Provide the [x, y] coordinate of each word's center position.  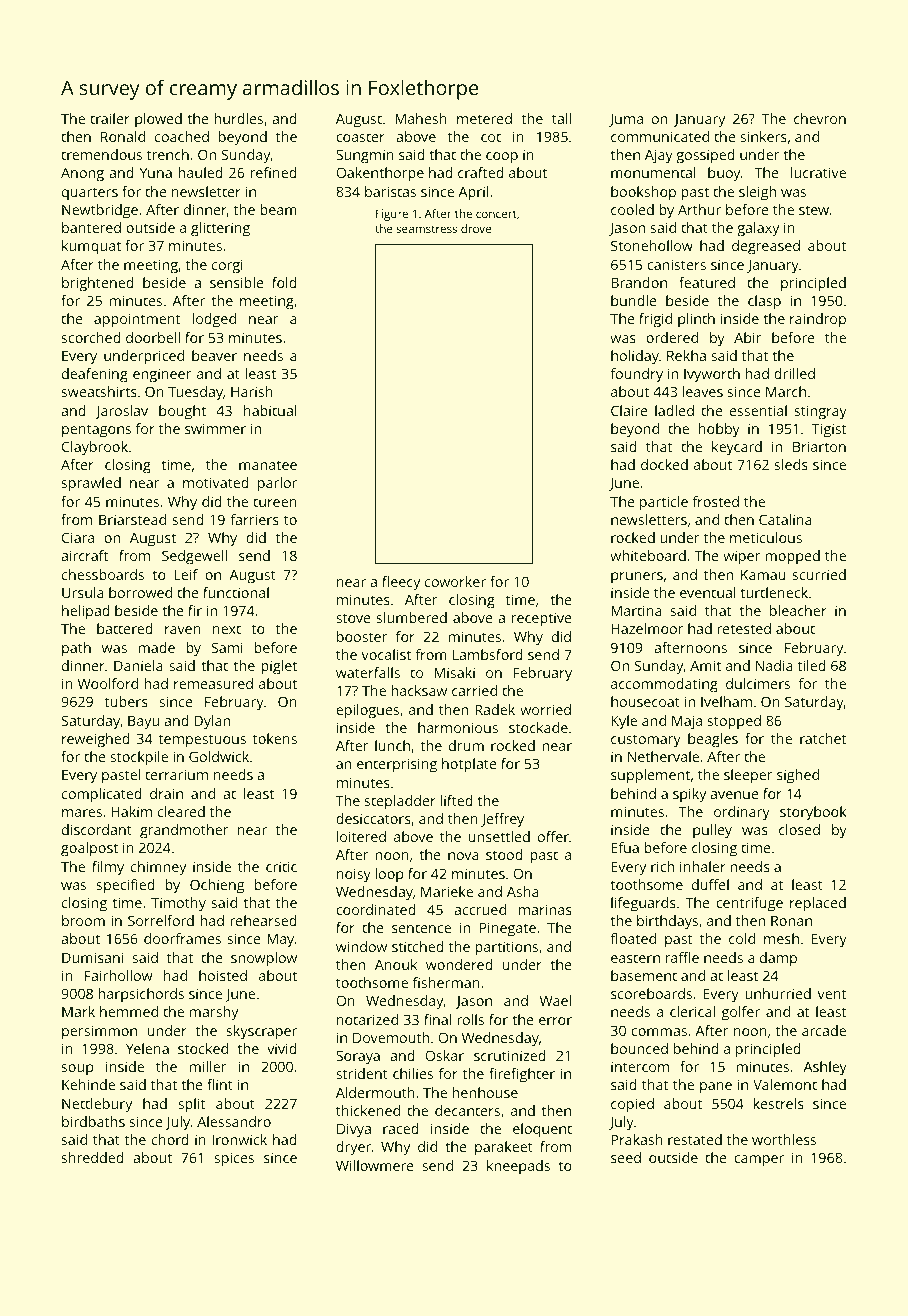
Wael [555, 1000]
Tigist [829, 430]
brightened [98, 284]
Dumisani [92, 957]
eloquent [542, 1130]
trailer [110, 118]
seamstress [426, 229]
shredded [93, 1157]
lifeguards [643, 904]
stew [814, 210]
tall [561, 118]
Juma [626, 120]
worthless [784, 1139]
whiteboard [648, 555]
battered [125, 628]
